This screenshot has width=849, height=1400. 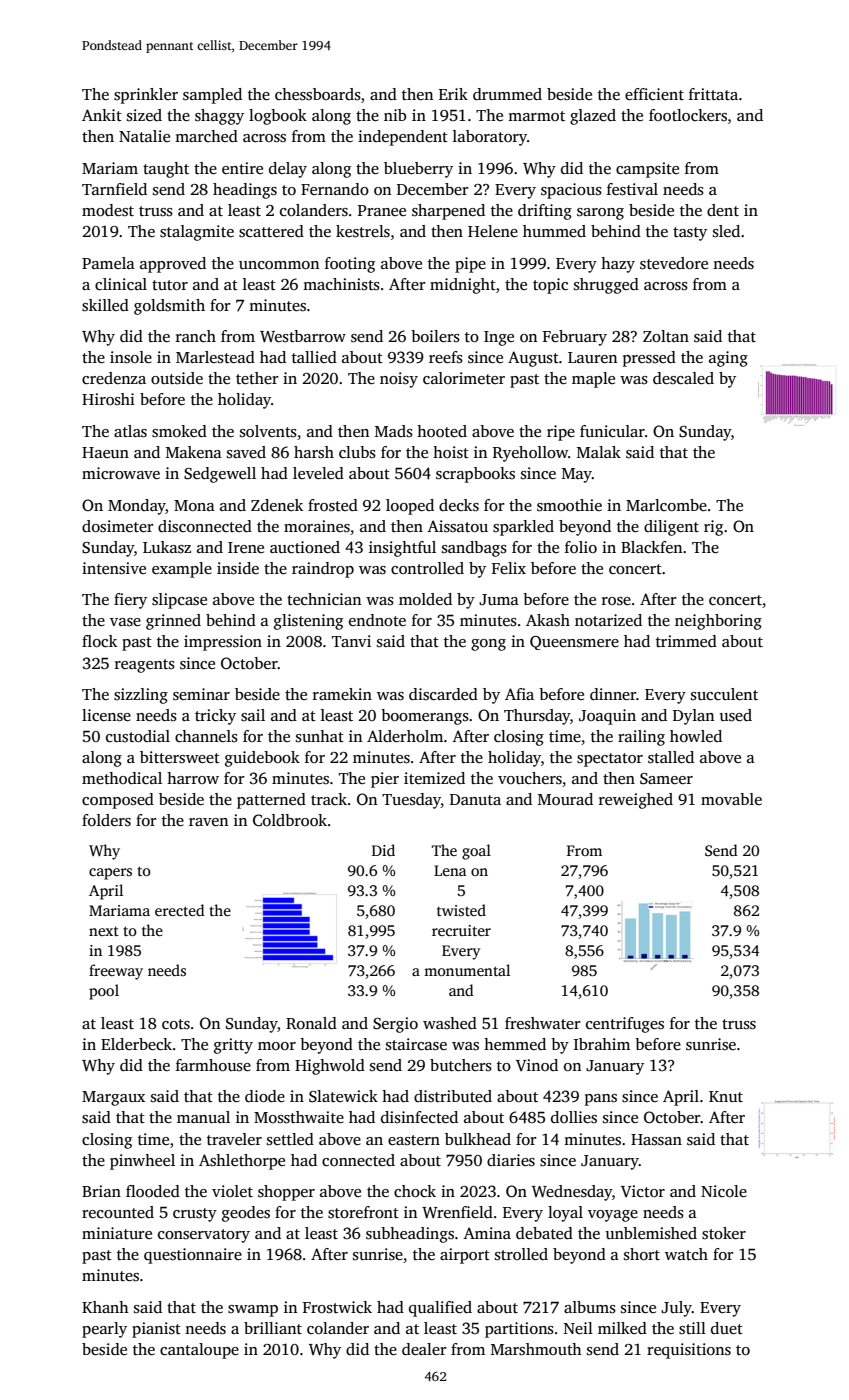 I want to click on cantaloupe, so click(x=199, y=1351).
